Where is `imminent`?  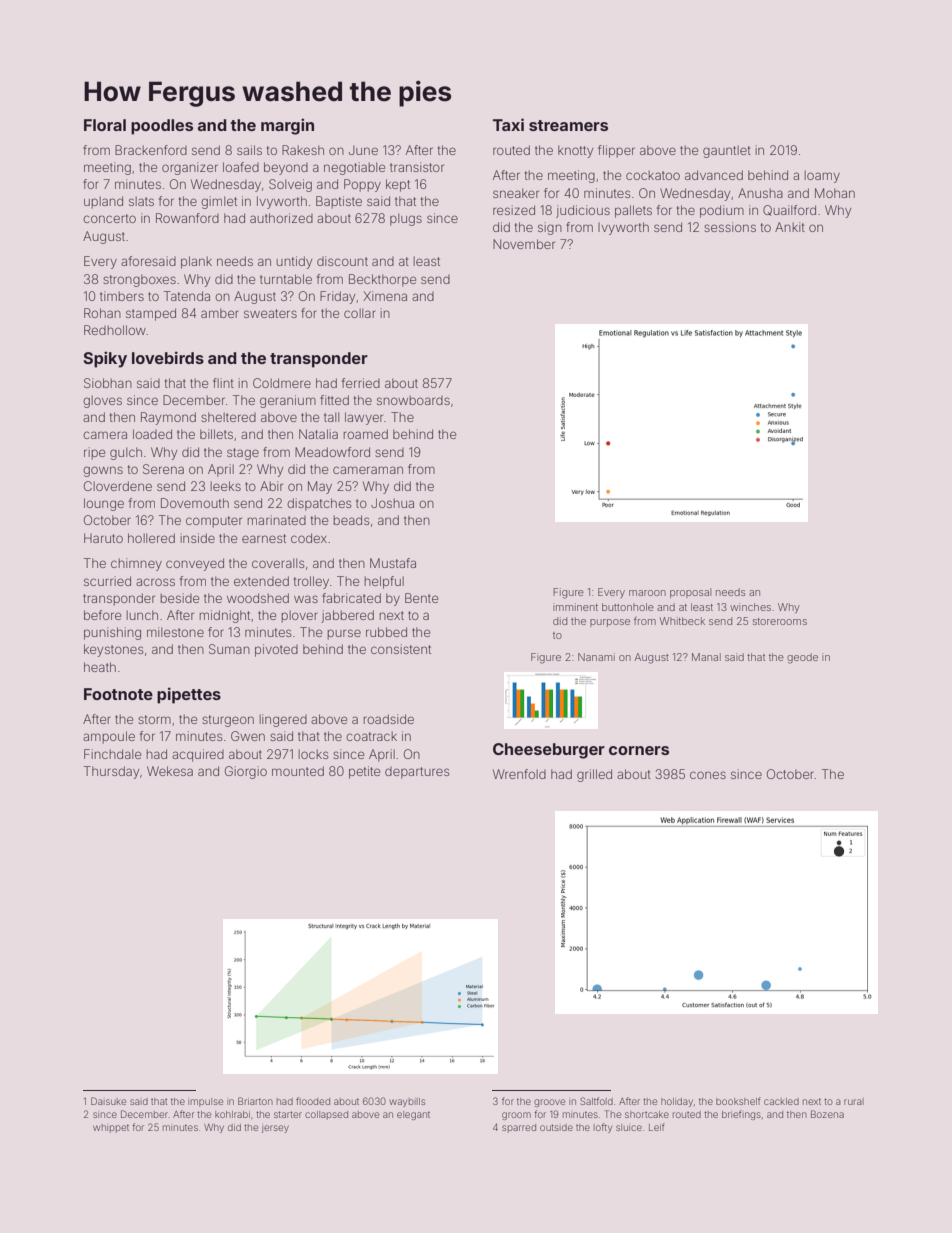 imminent is located at coordinates (575, 607).
